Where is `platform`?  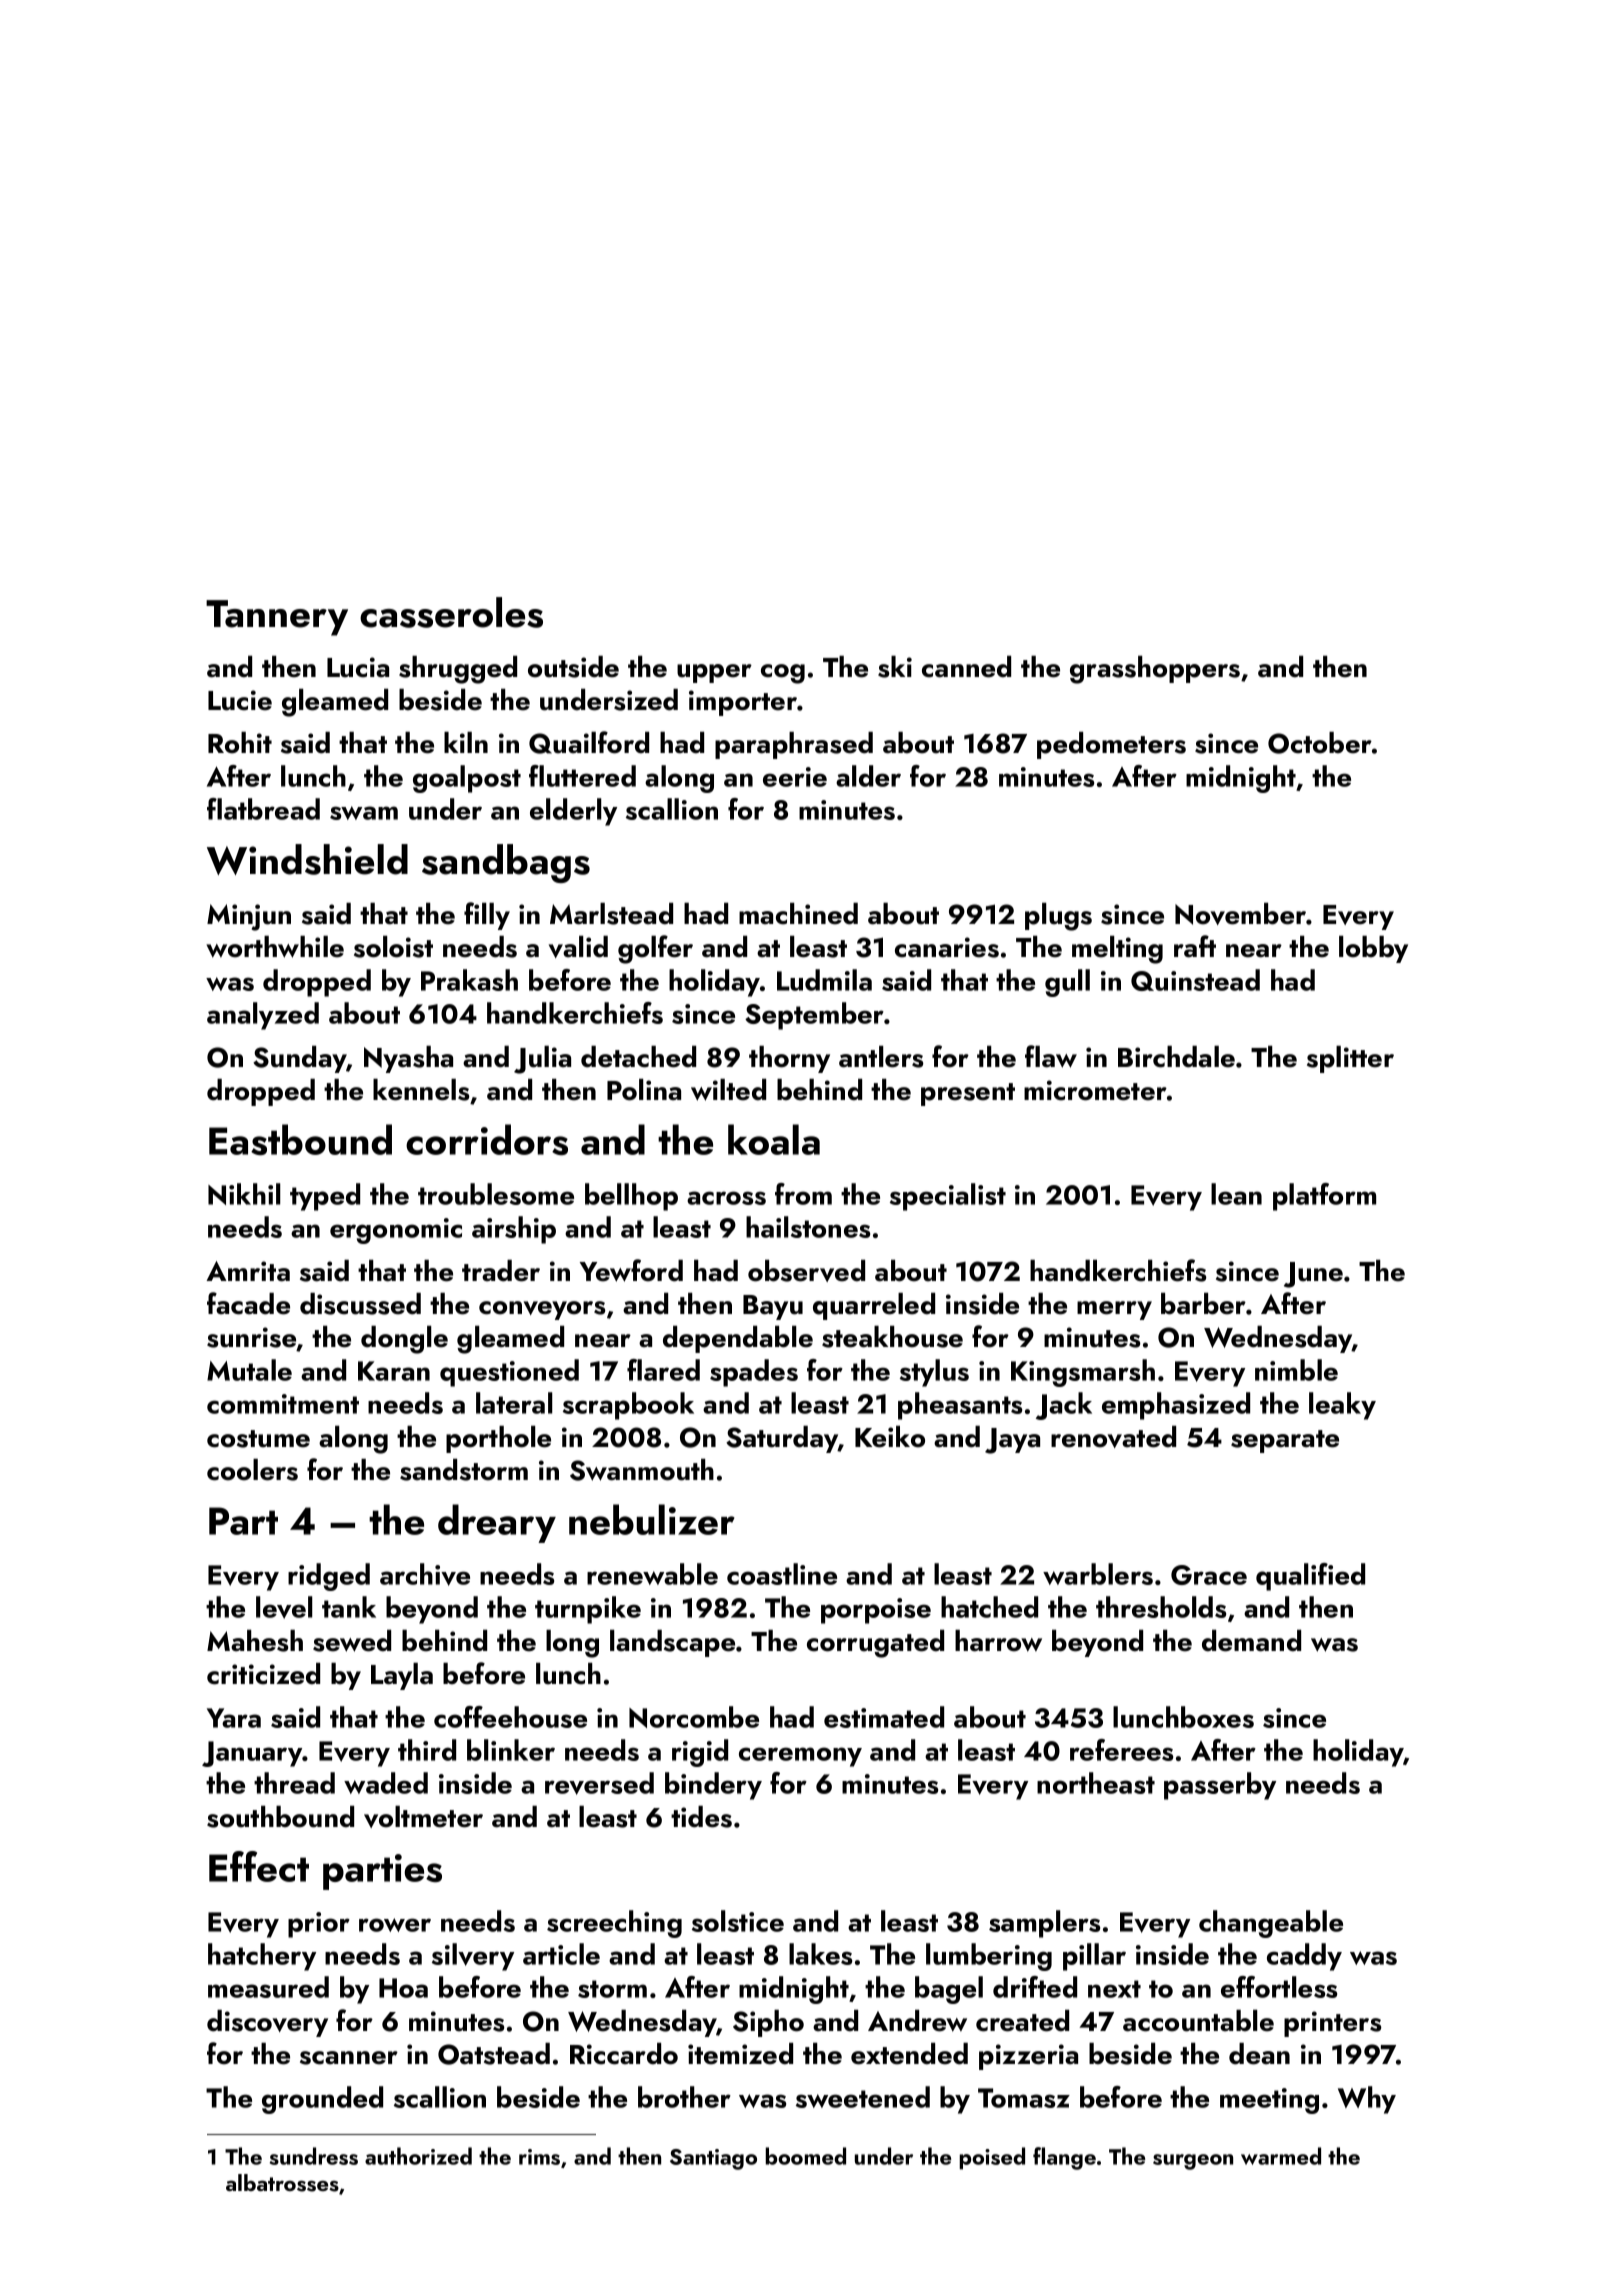
platform is located at coordinates (1324, 1197).
